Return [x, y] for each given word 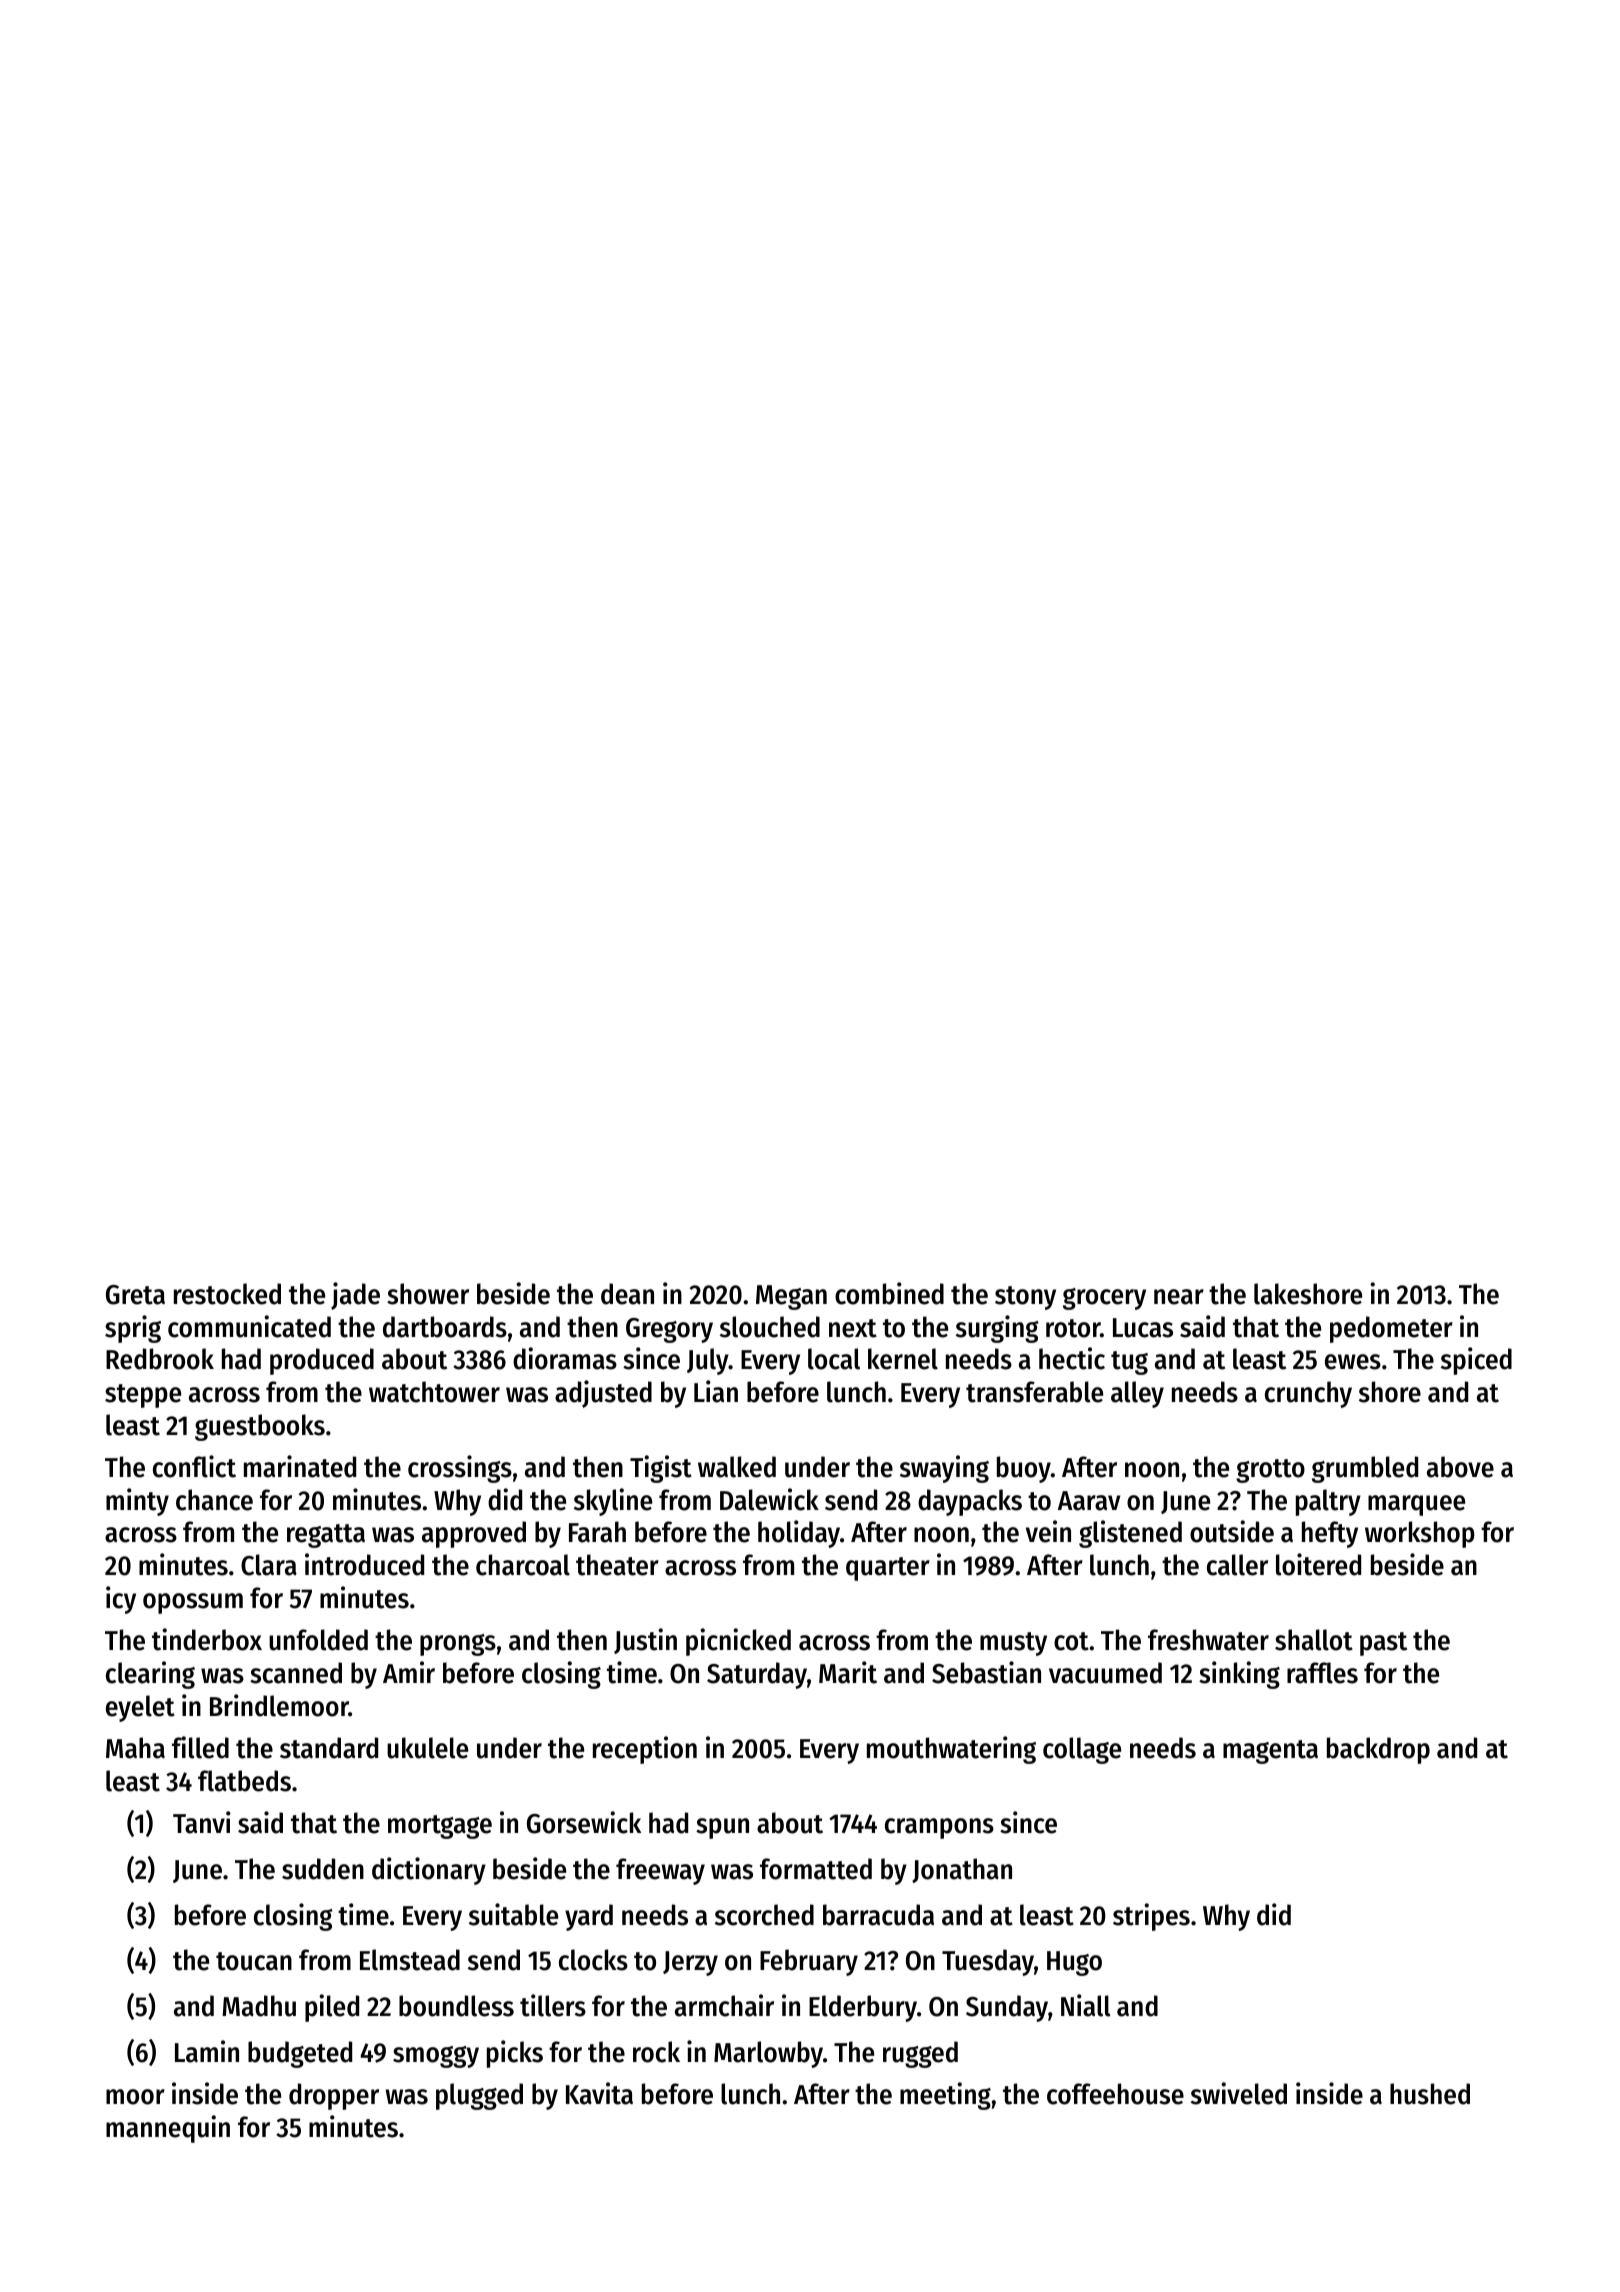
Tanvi [202, 1822]
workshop [1420, 1534]
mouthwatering [951, 1750]
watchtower [434, 1392]
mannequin [168, 2129]
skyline [613, 1502]
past [1383, 1644]
